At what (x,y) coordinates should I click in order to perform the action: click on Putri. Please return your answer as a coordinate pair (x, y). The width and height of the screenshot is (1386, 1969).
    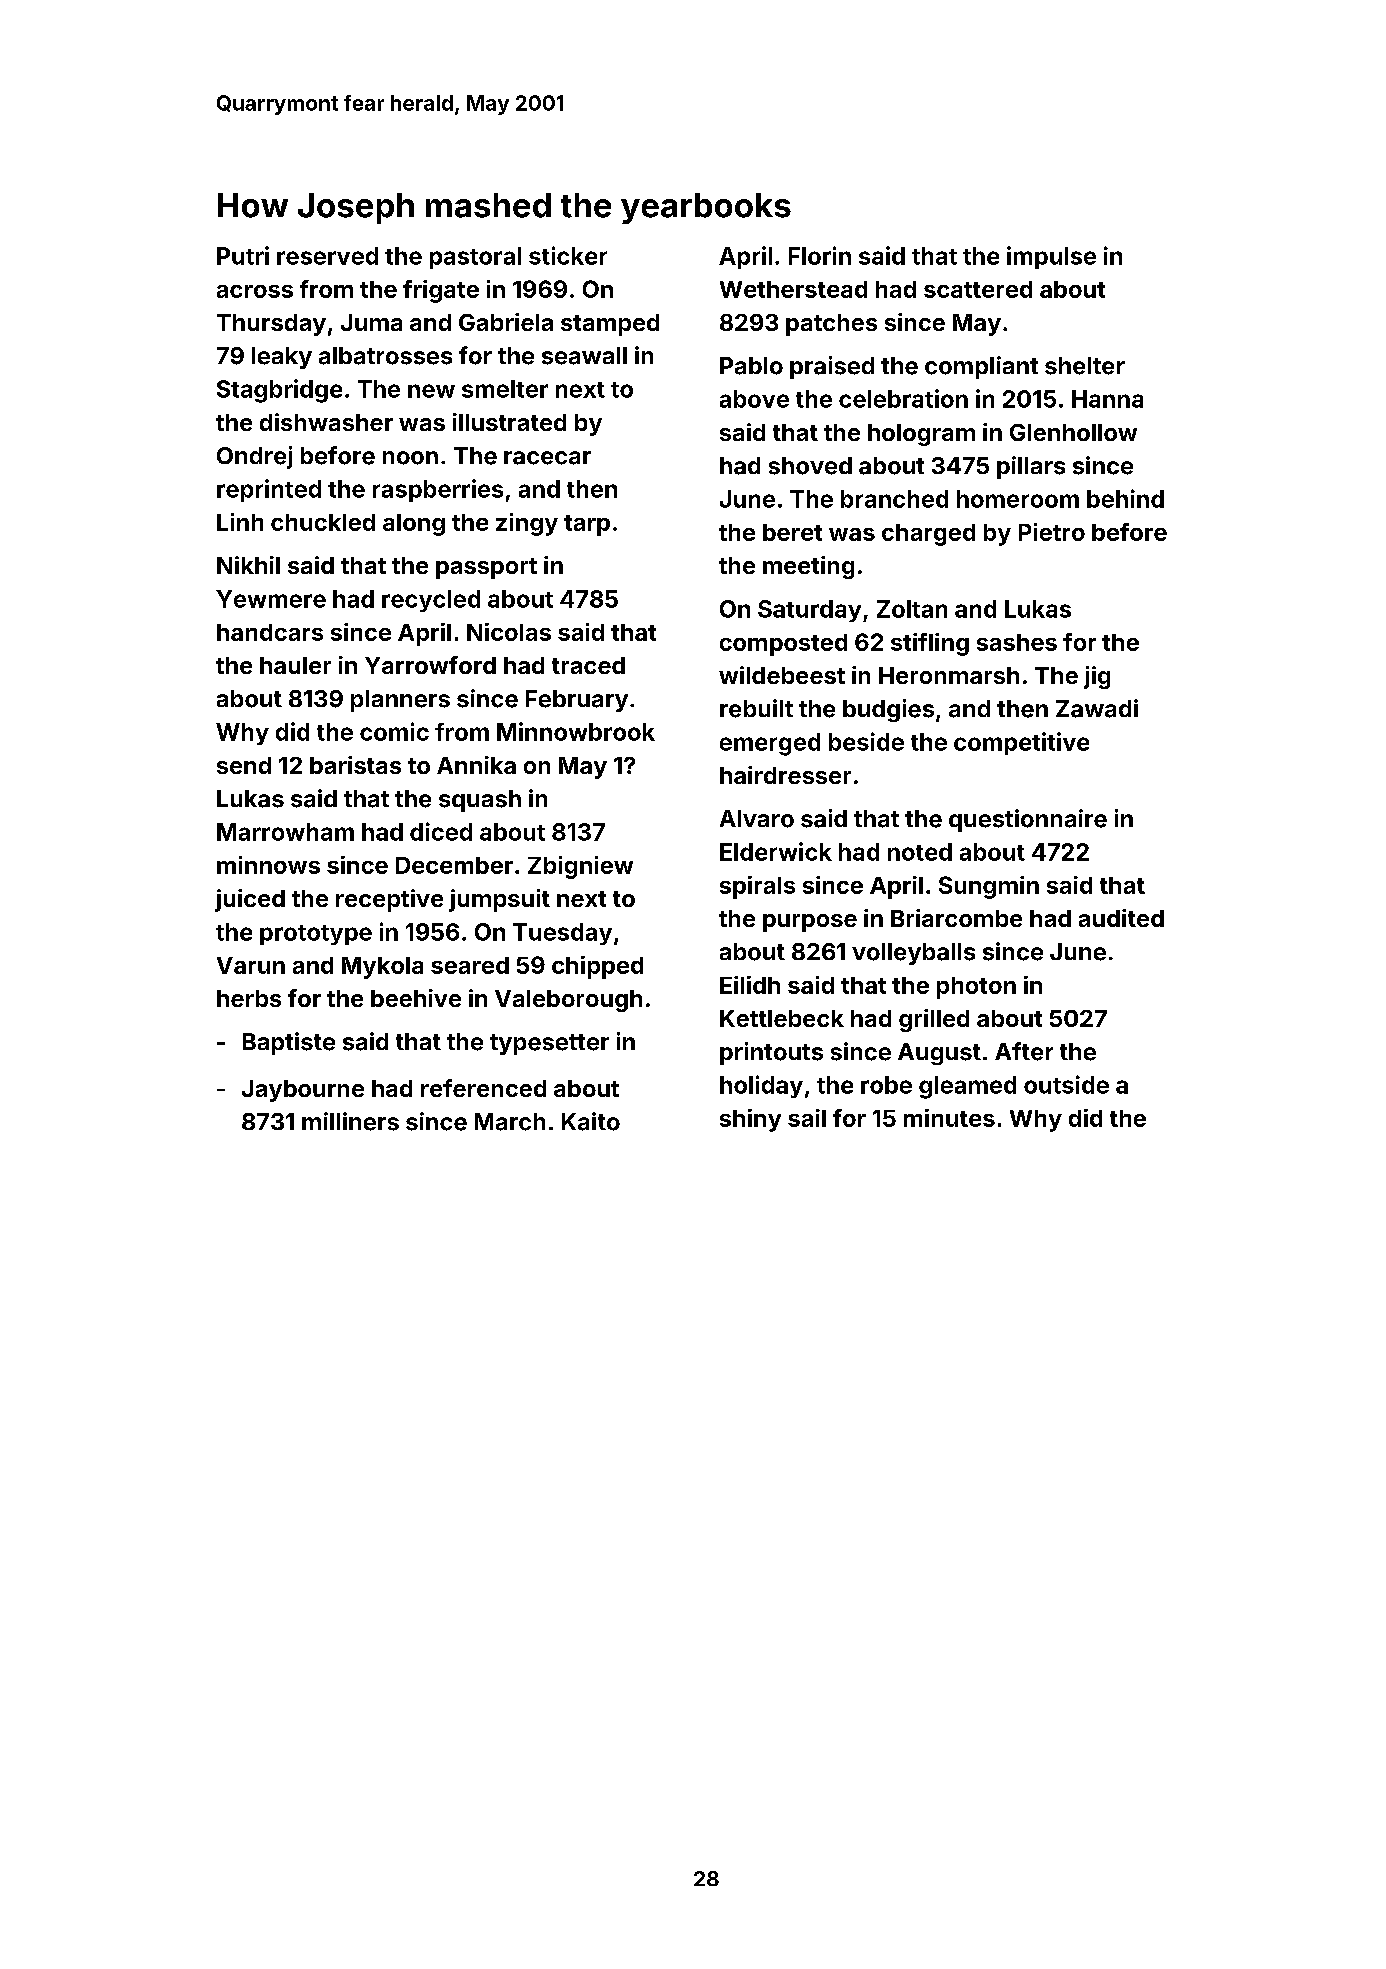
    Looking at the image, I should click on (243, 255).
